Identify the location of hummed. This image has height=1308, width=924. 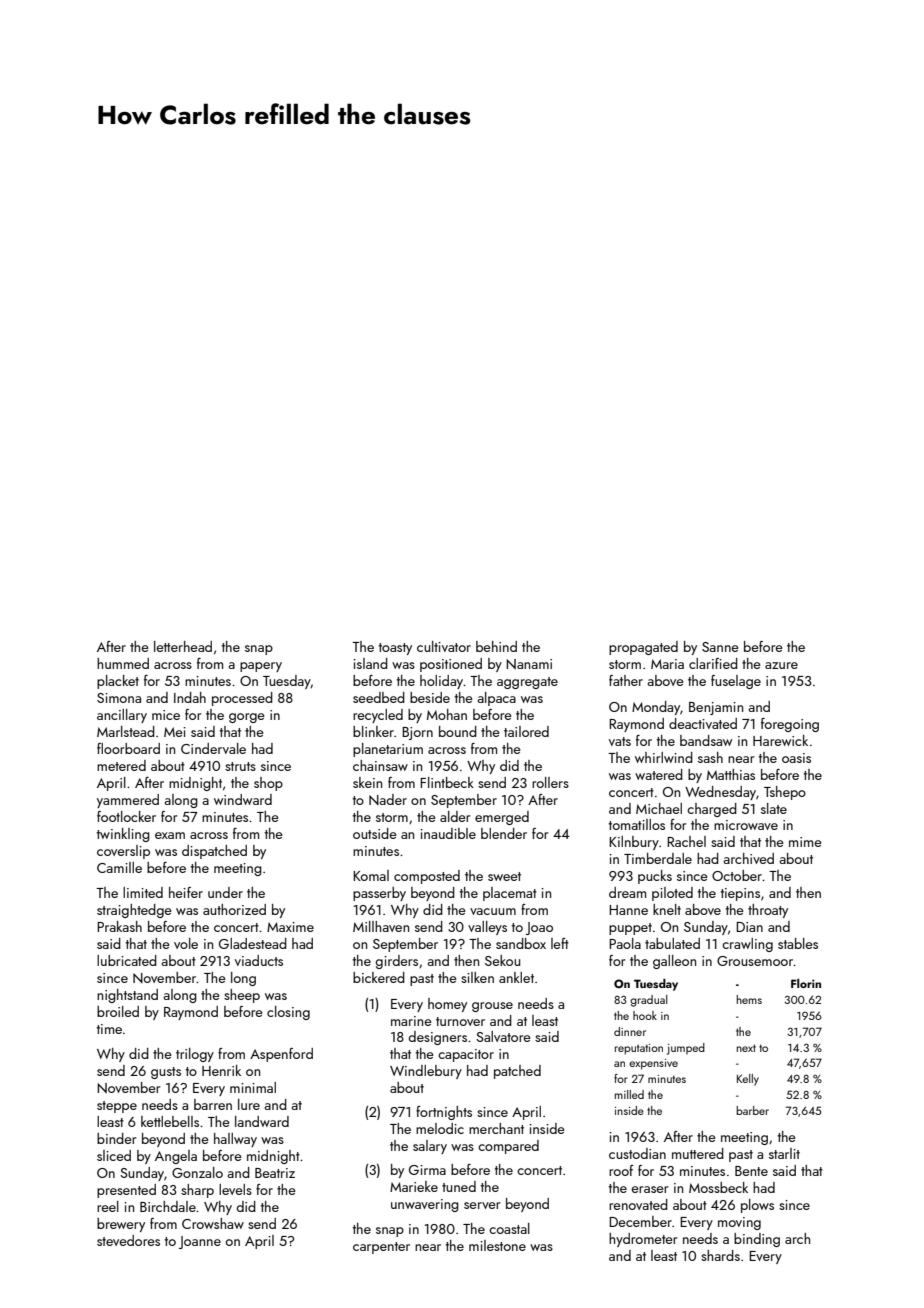
(123, 663).
